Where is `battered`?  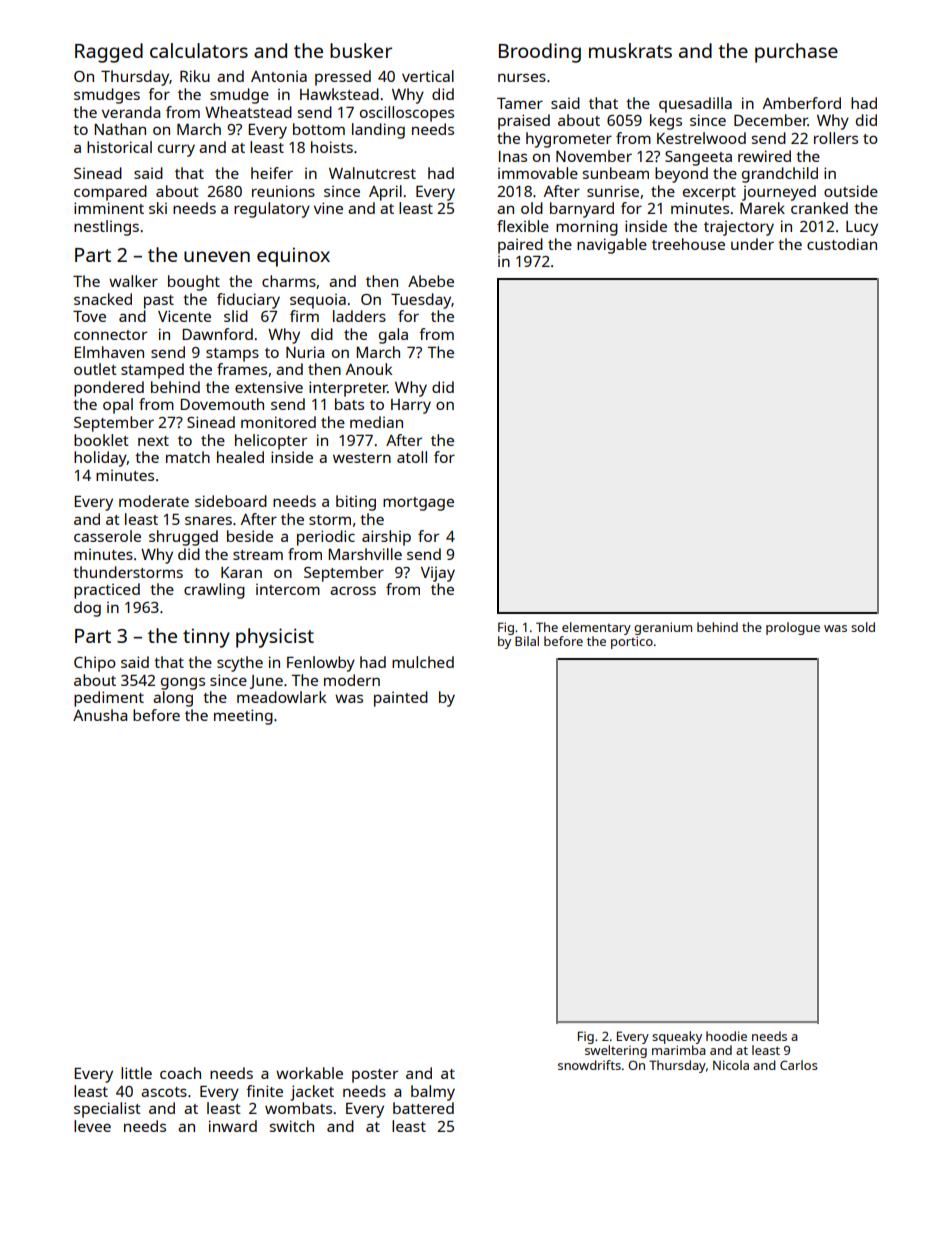
battered is located at coordinates (423, 1108).
